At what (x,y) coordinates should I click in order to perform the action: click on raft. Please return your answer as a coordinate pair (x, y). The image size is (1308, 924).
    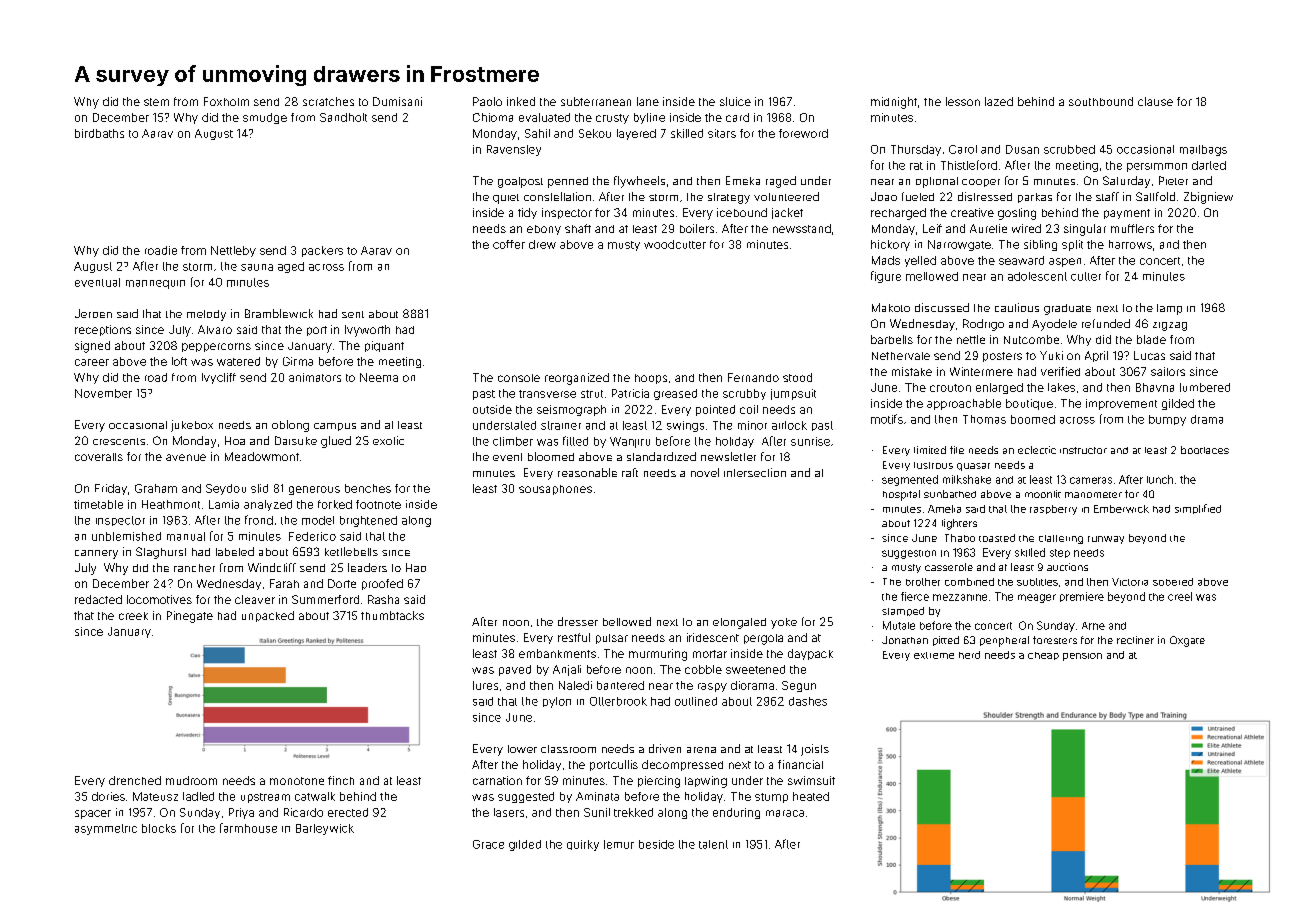
    Looking at the image, I should click on (630, 472).
